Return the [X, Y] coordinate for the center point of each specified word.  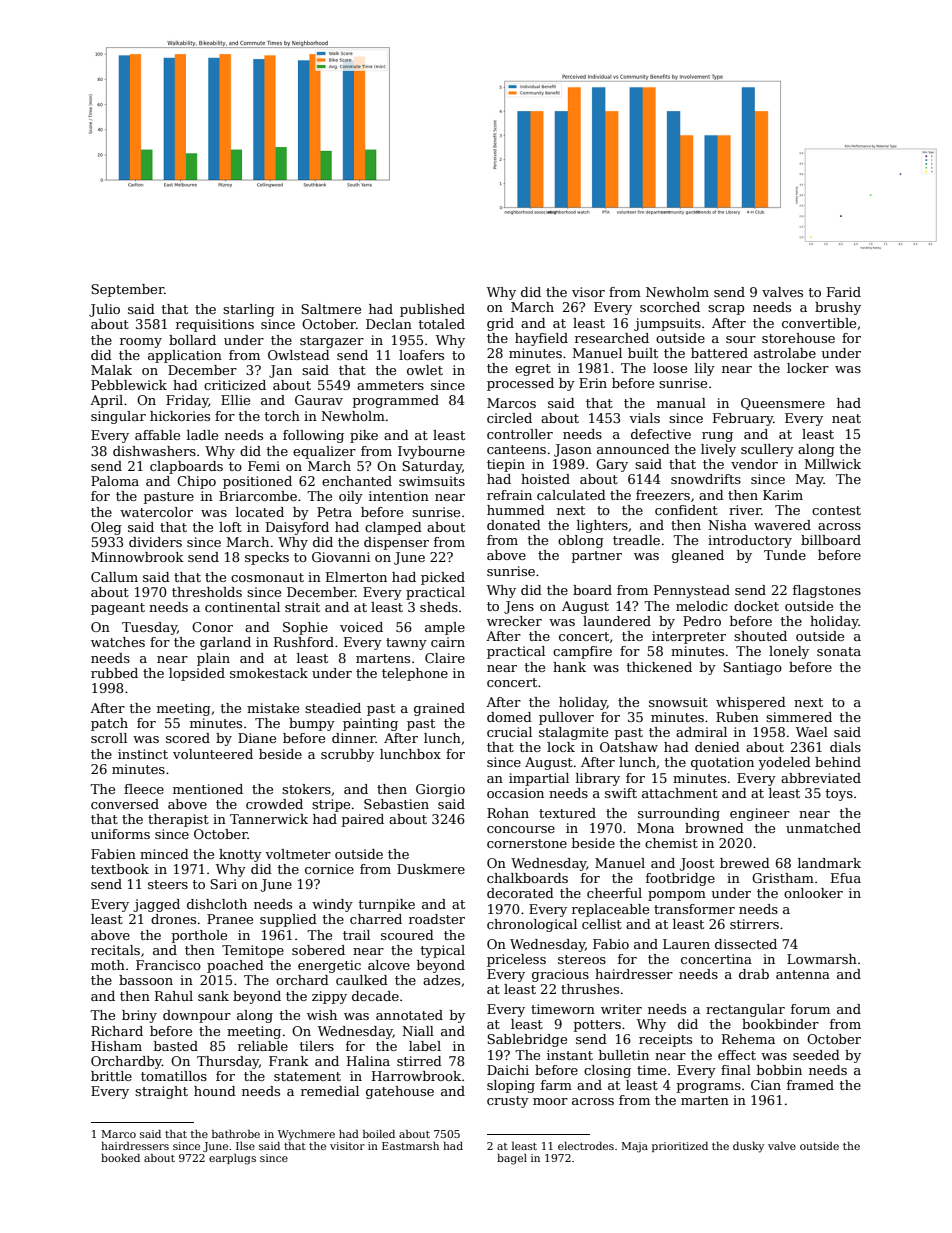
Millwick [832, 464]
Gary [612, 465]
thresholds [207, 592]
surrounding [679, 814]
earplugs [232, 1159]
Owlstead [299, 355]
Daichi [508, 1070]
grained [439, 709]
